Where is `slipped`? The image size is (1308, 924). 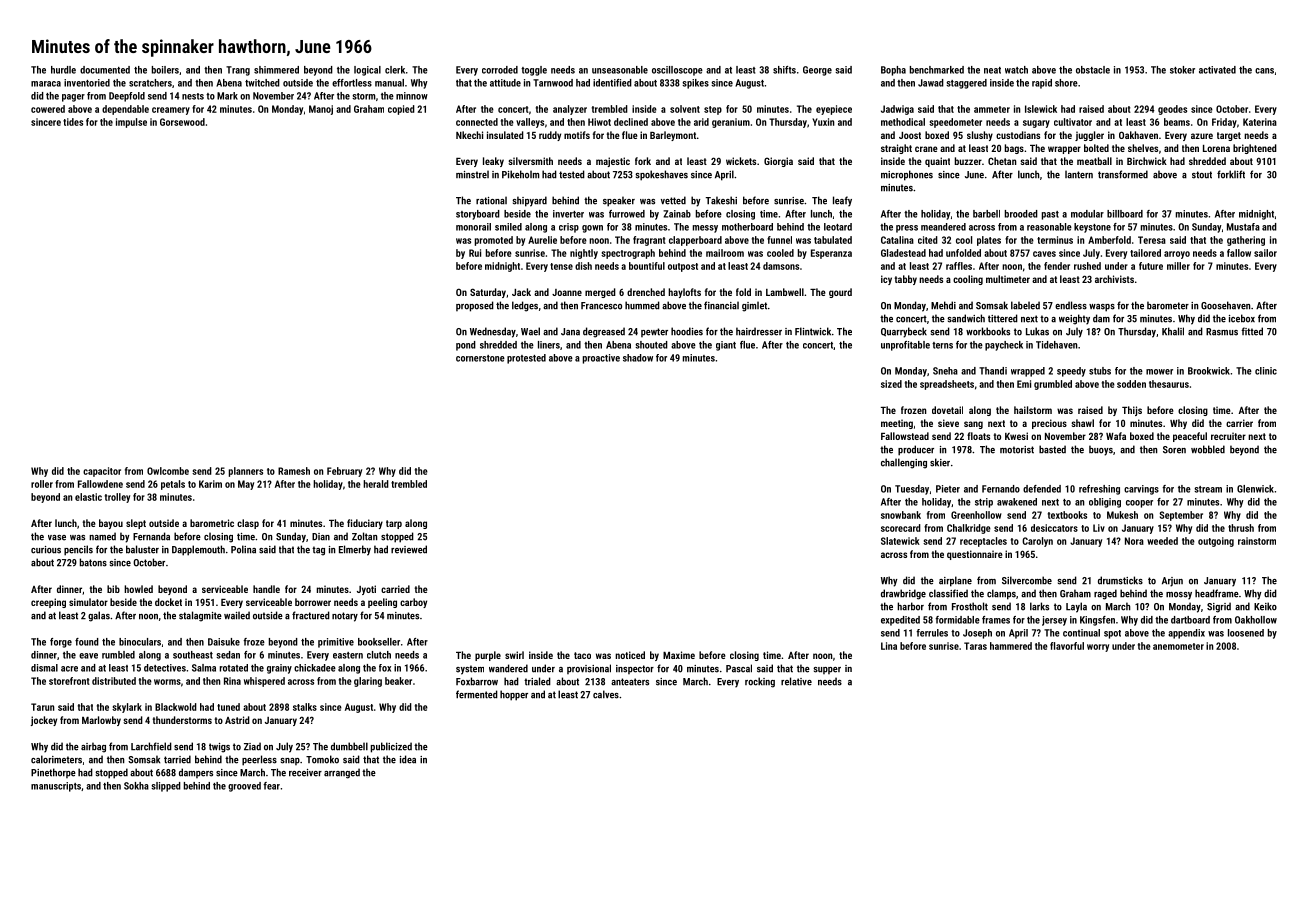 slipped is located at coordinates (166, 787).
